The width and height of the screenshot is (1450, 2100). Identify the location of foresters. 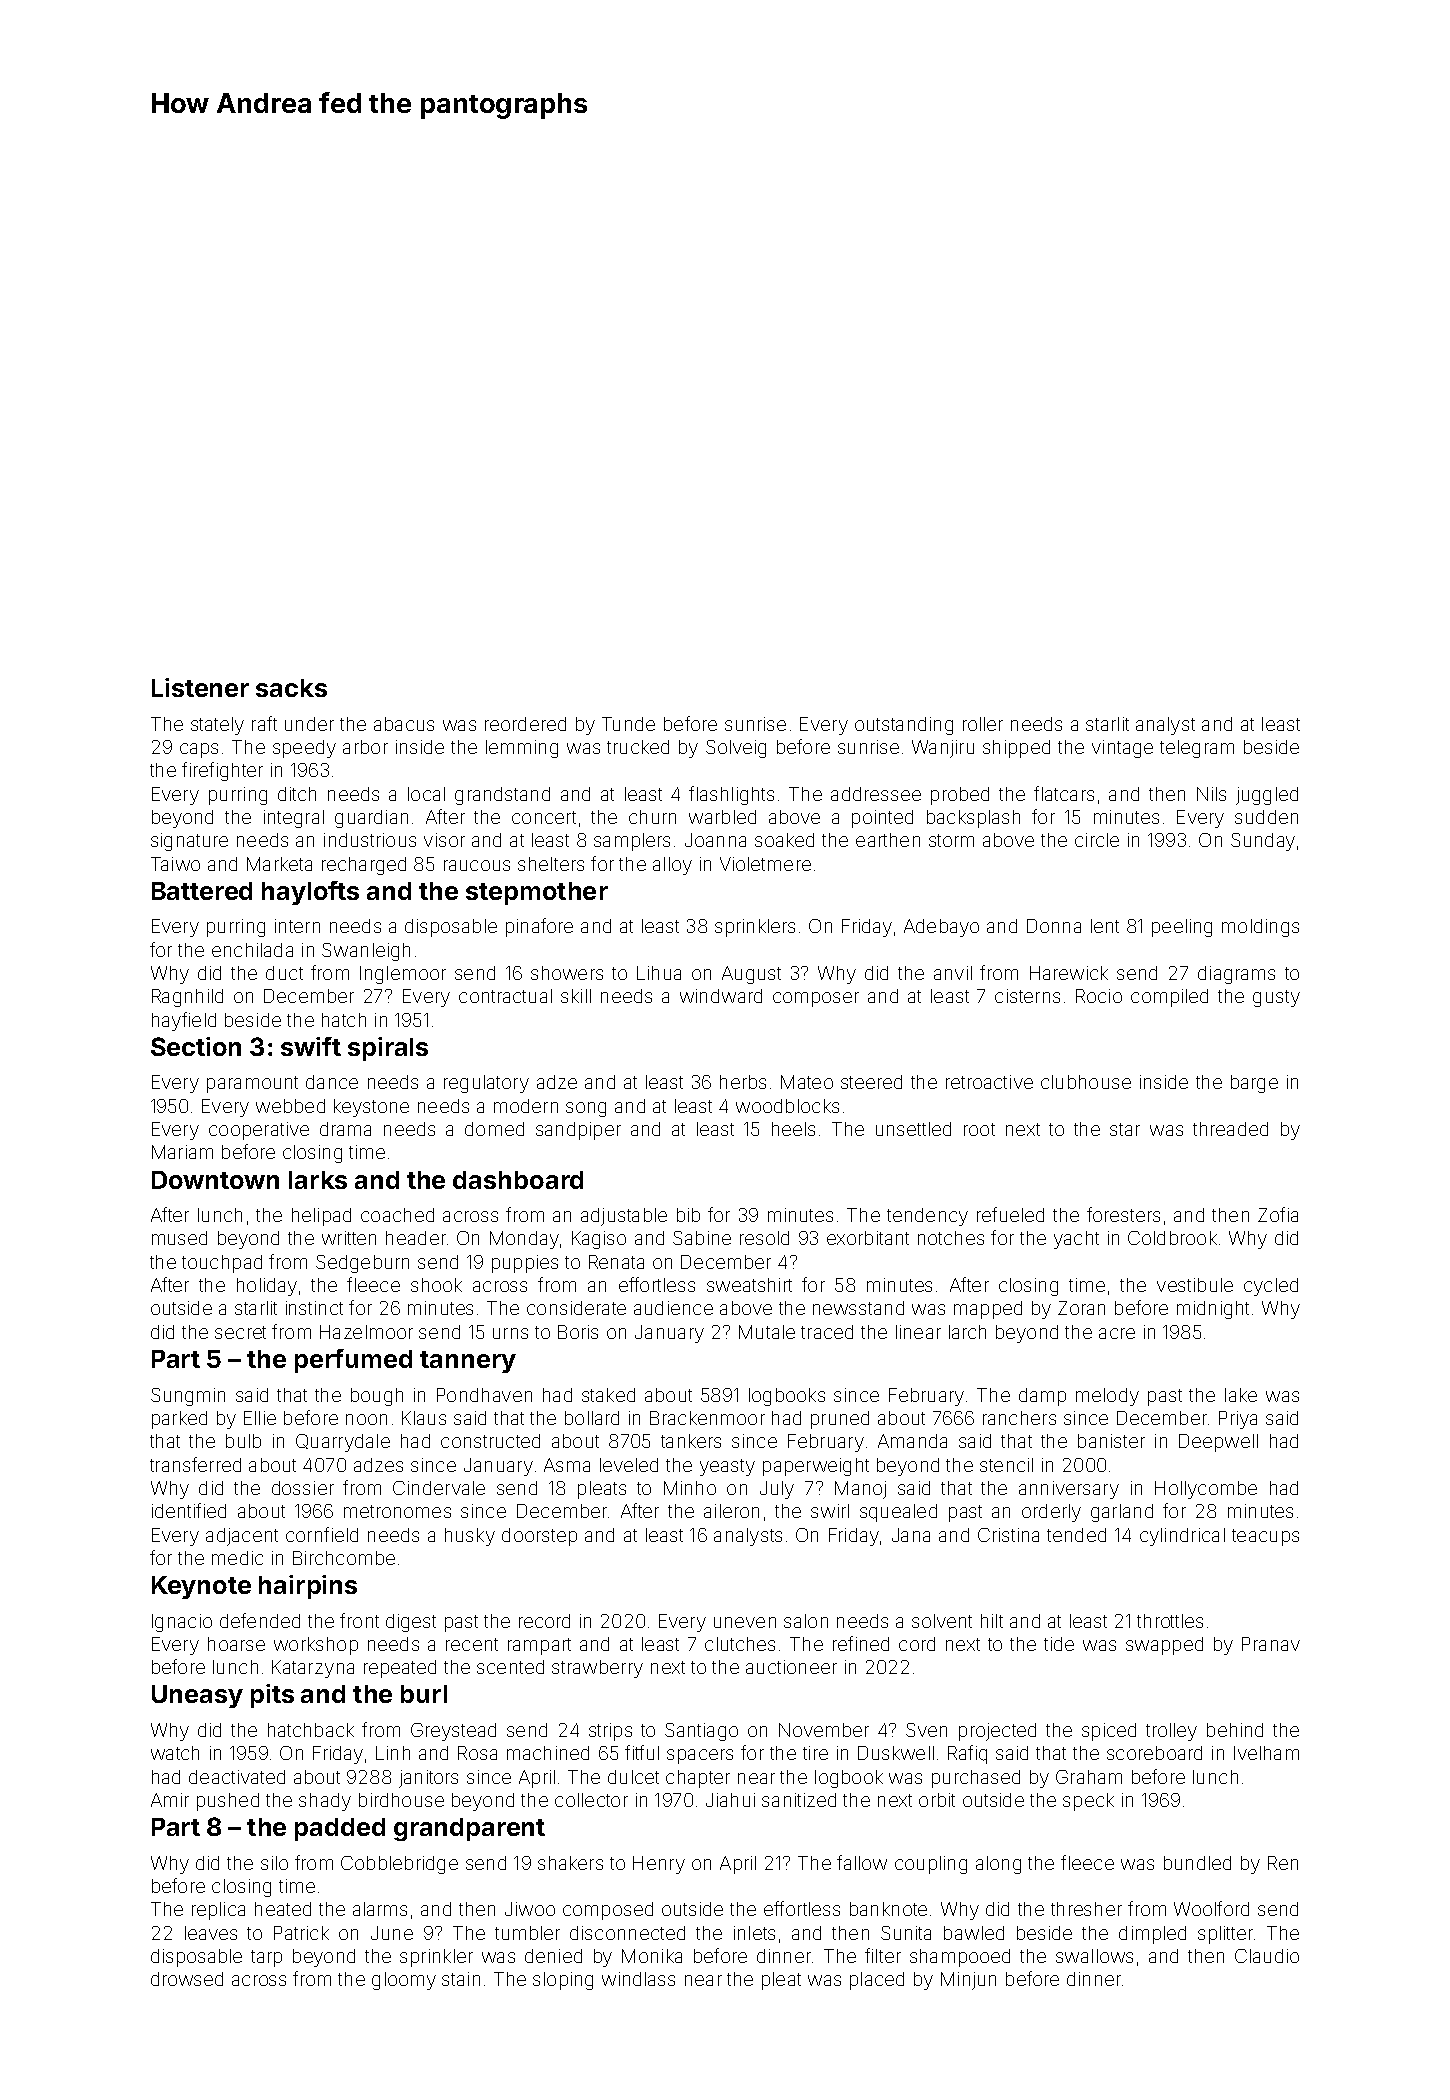
(1123, 1214).
